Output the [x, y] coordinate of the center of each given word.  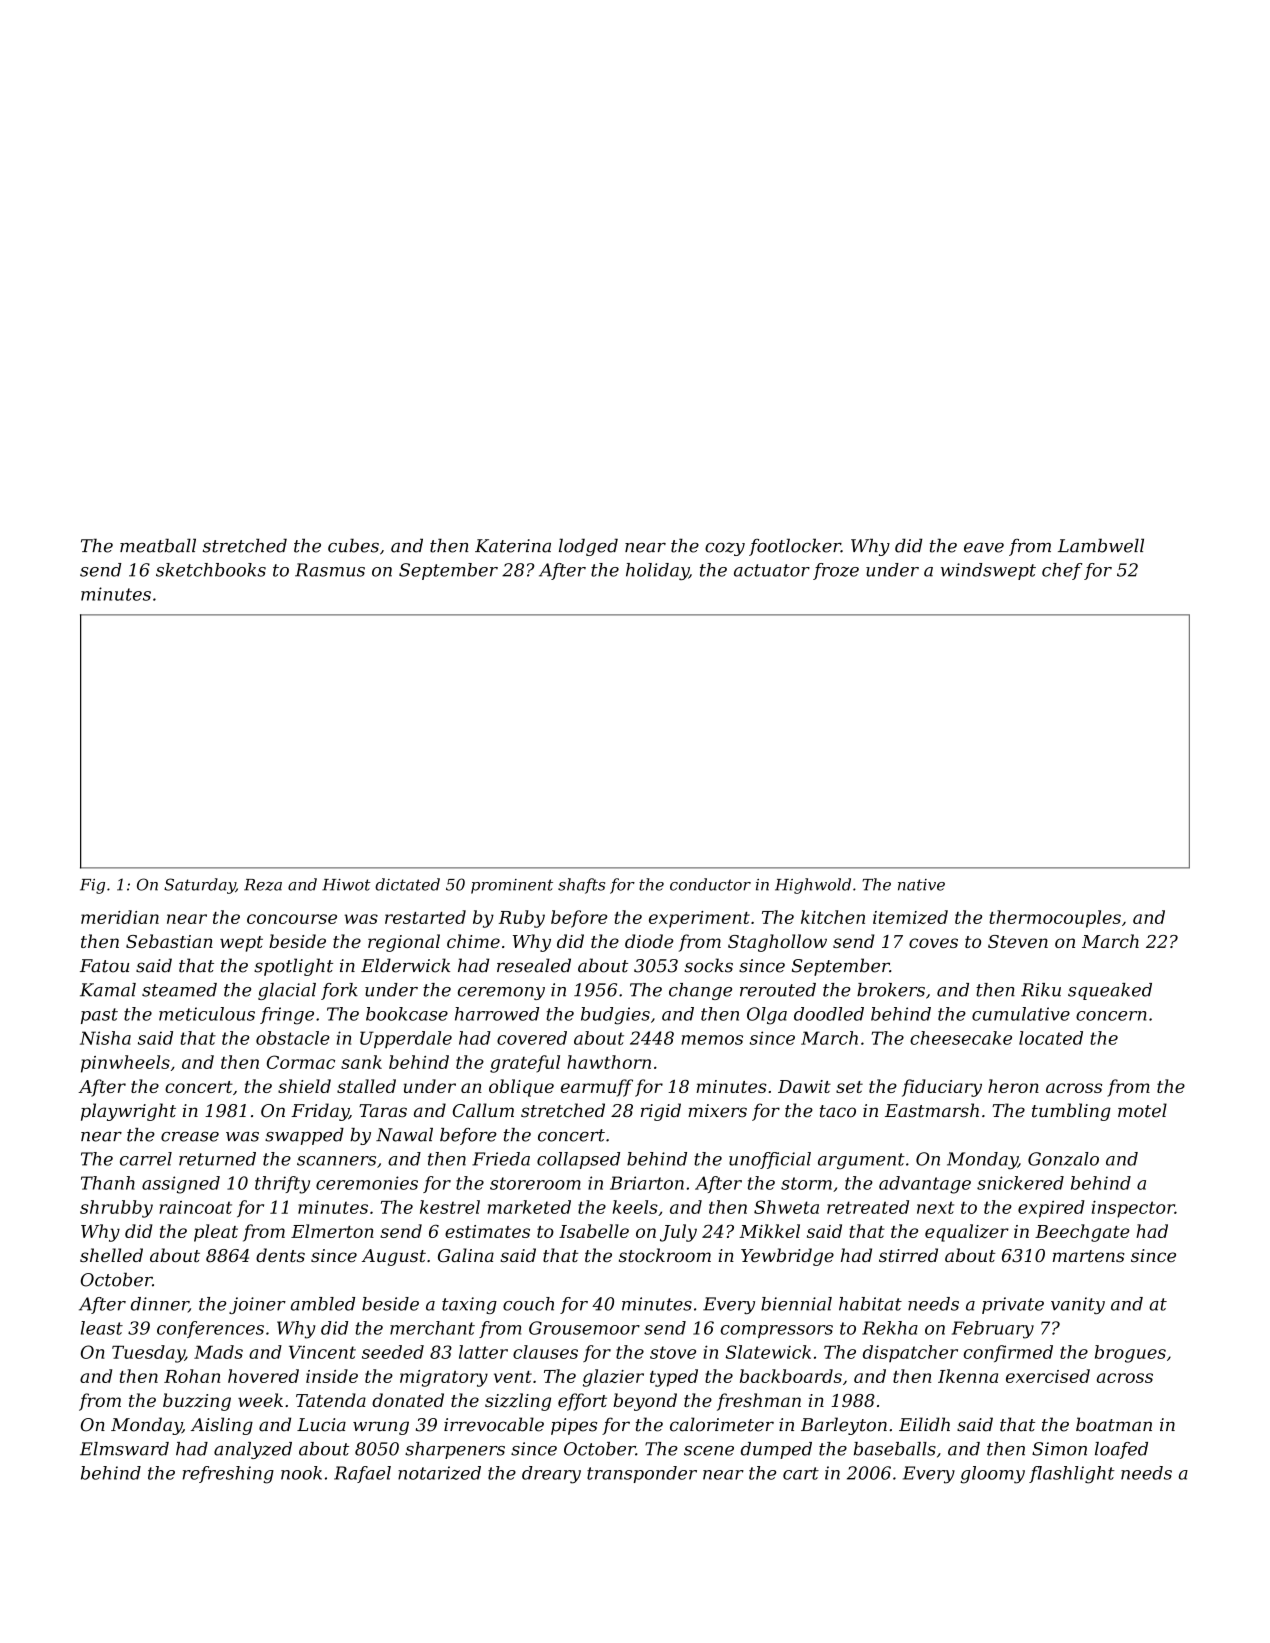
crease [190, 1137]
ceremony [501, 993]
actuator [772, 570]
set [849, 1087]
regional [404, 943]
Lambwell [1101, 545]
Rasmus [330, 570]
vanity [1078, 1305]
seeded [393, 1352]
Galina [466, 1255]
